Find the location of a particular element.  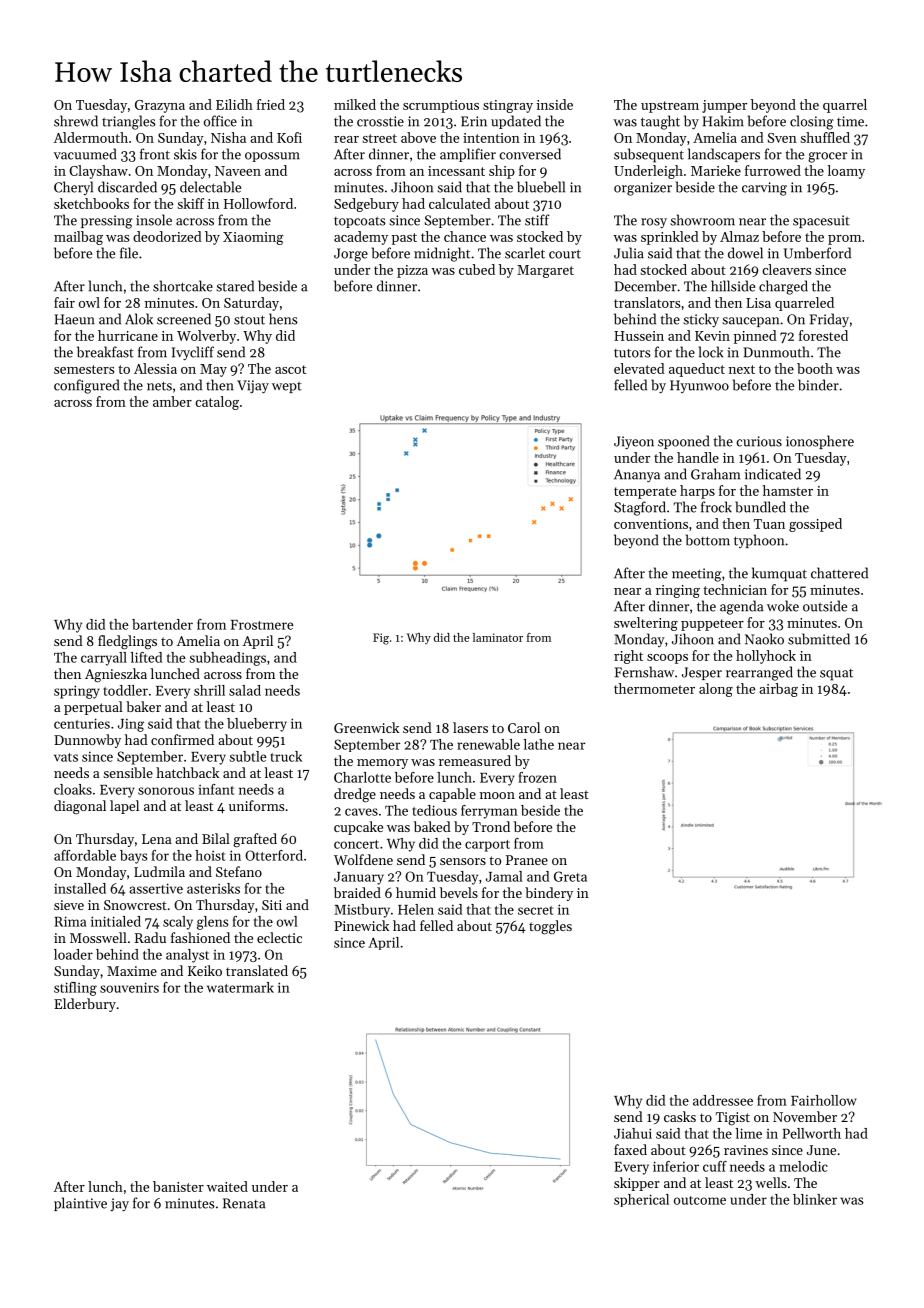

loader is located at coordinates (73, 954).
